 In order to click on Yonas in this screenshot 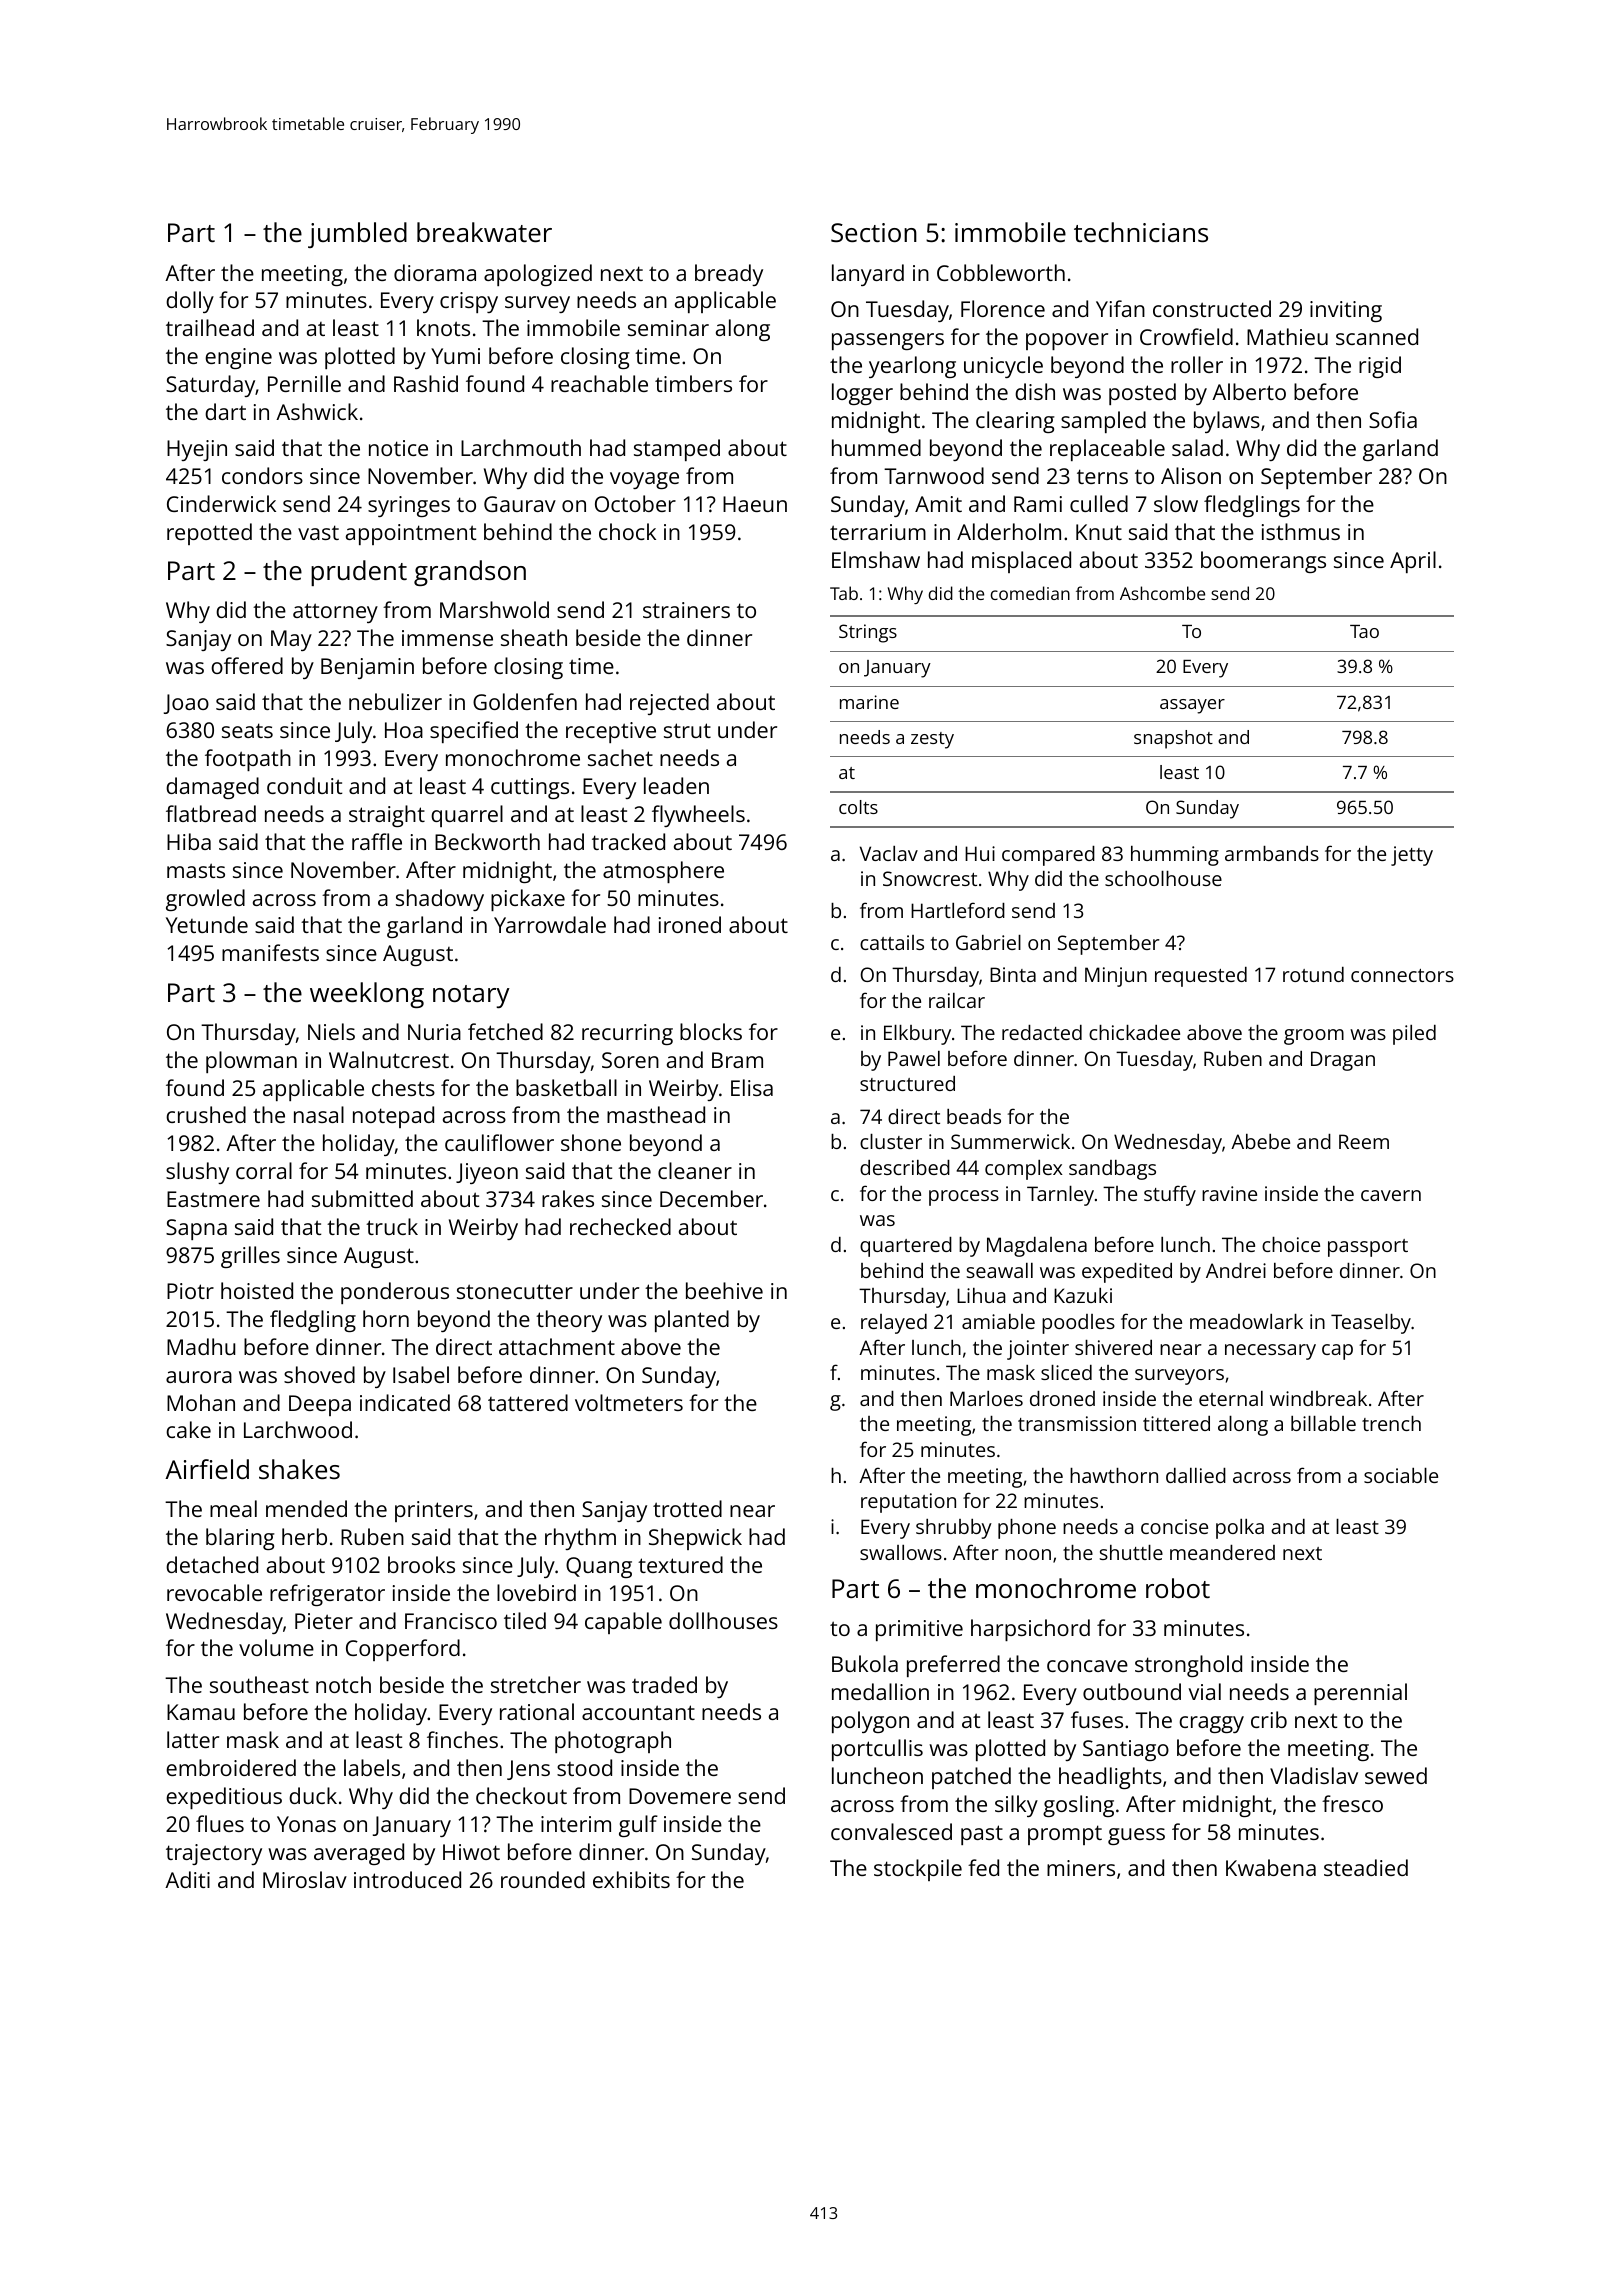, I will do `click(306, 1824)`.
